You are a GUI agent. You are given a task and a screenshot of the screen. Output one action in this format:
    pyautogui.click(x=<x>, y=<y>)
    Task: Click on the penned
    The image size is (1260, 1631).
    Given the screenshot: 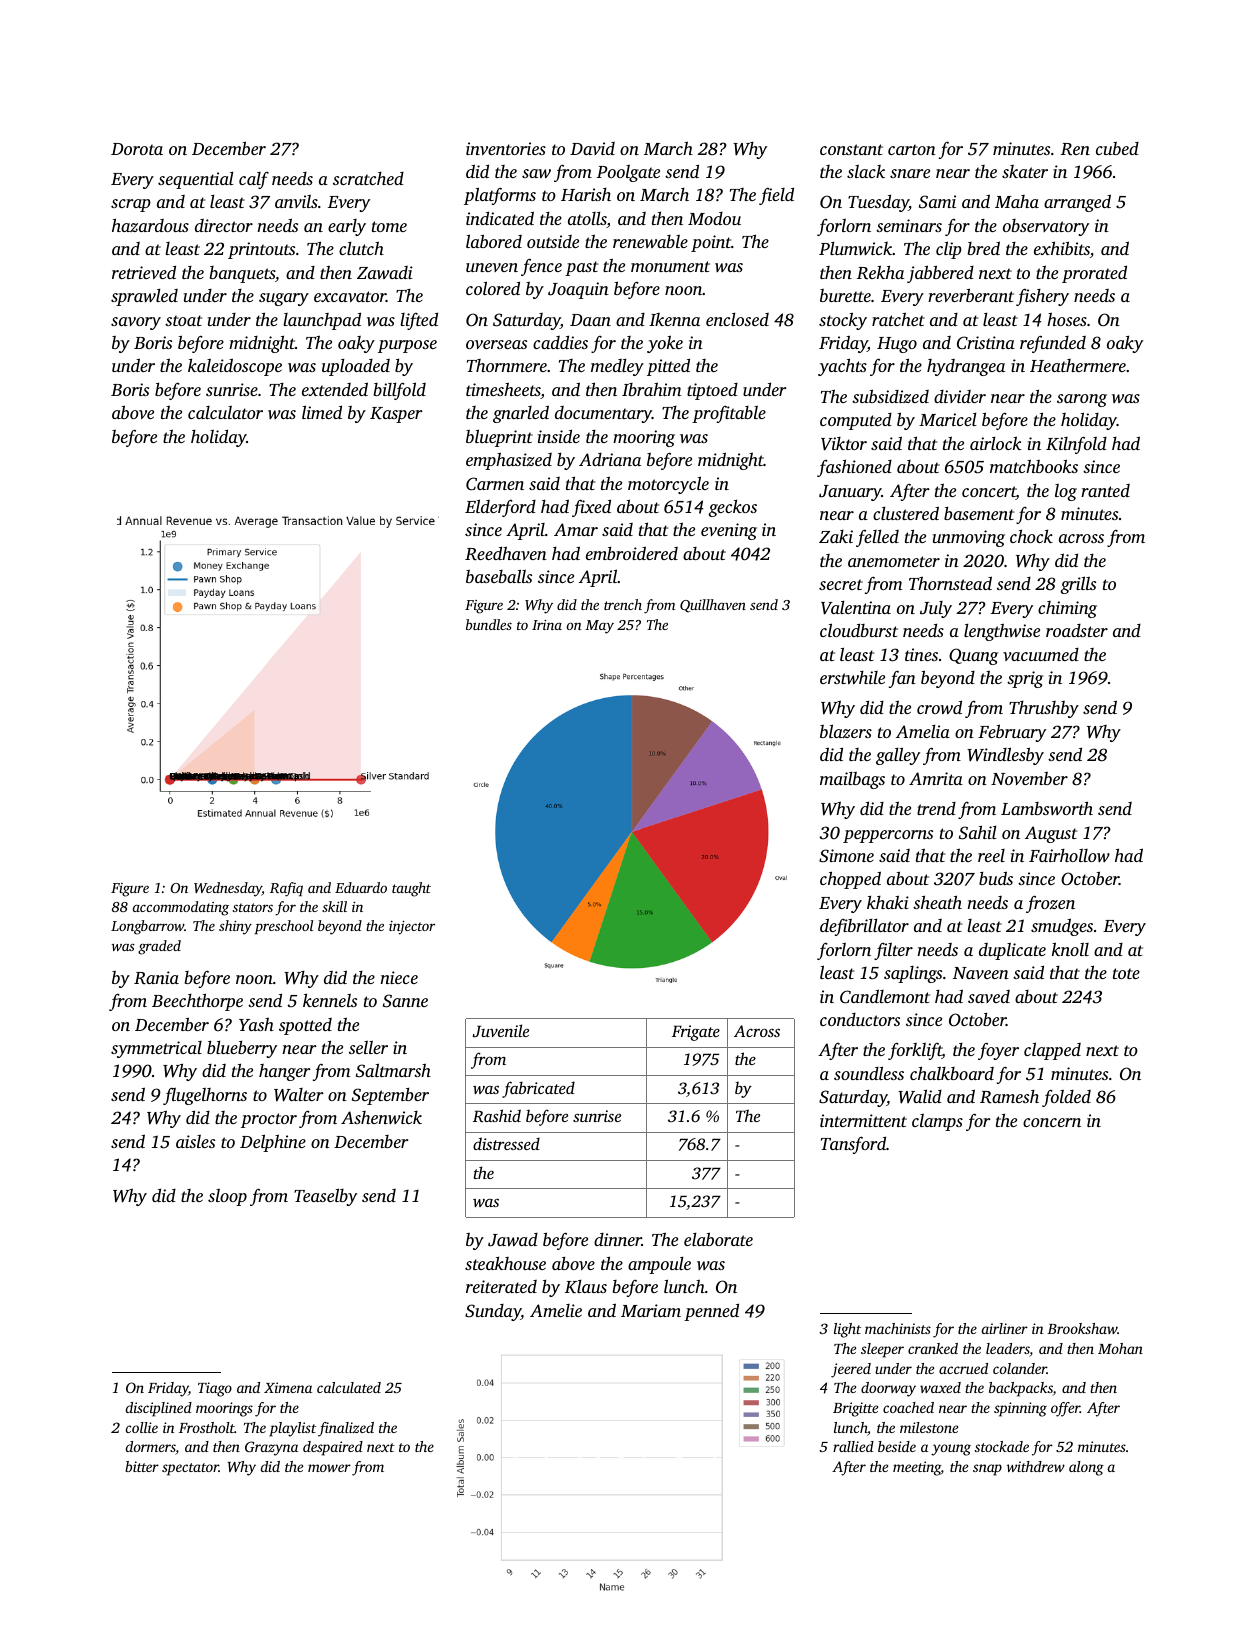 What is the action you would take?
    pyautogui.click(x=711, y=1312)
